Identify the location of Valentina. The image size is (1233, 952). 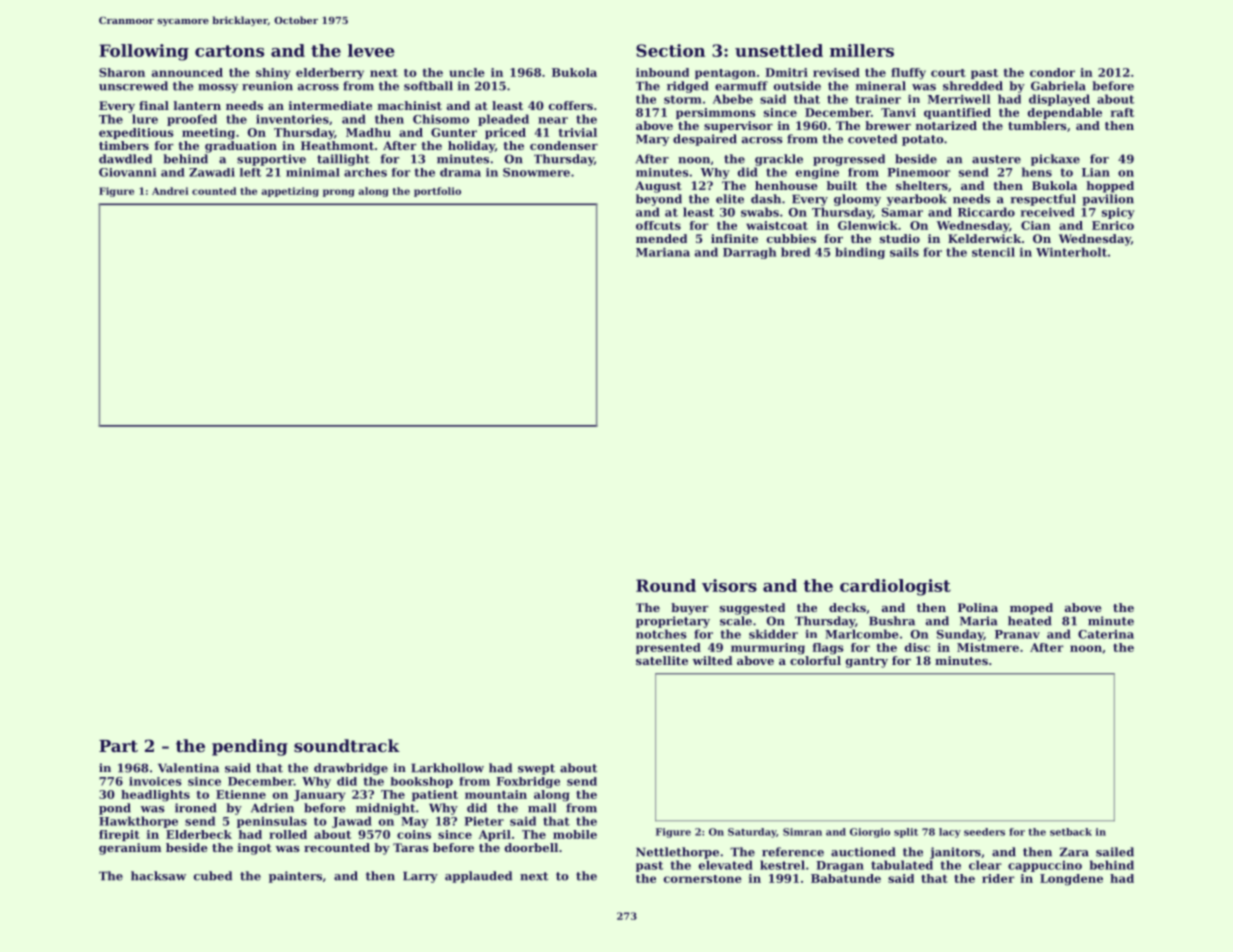
(188, 768).
